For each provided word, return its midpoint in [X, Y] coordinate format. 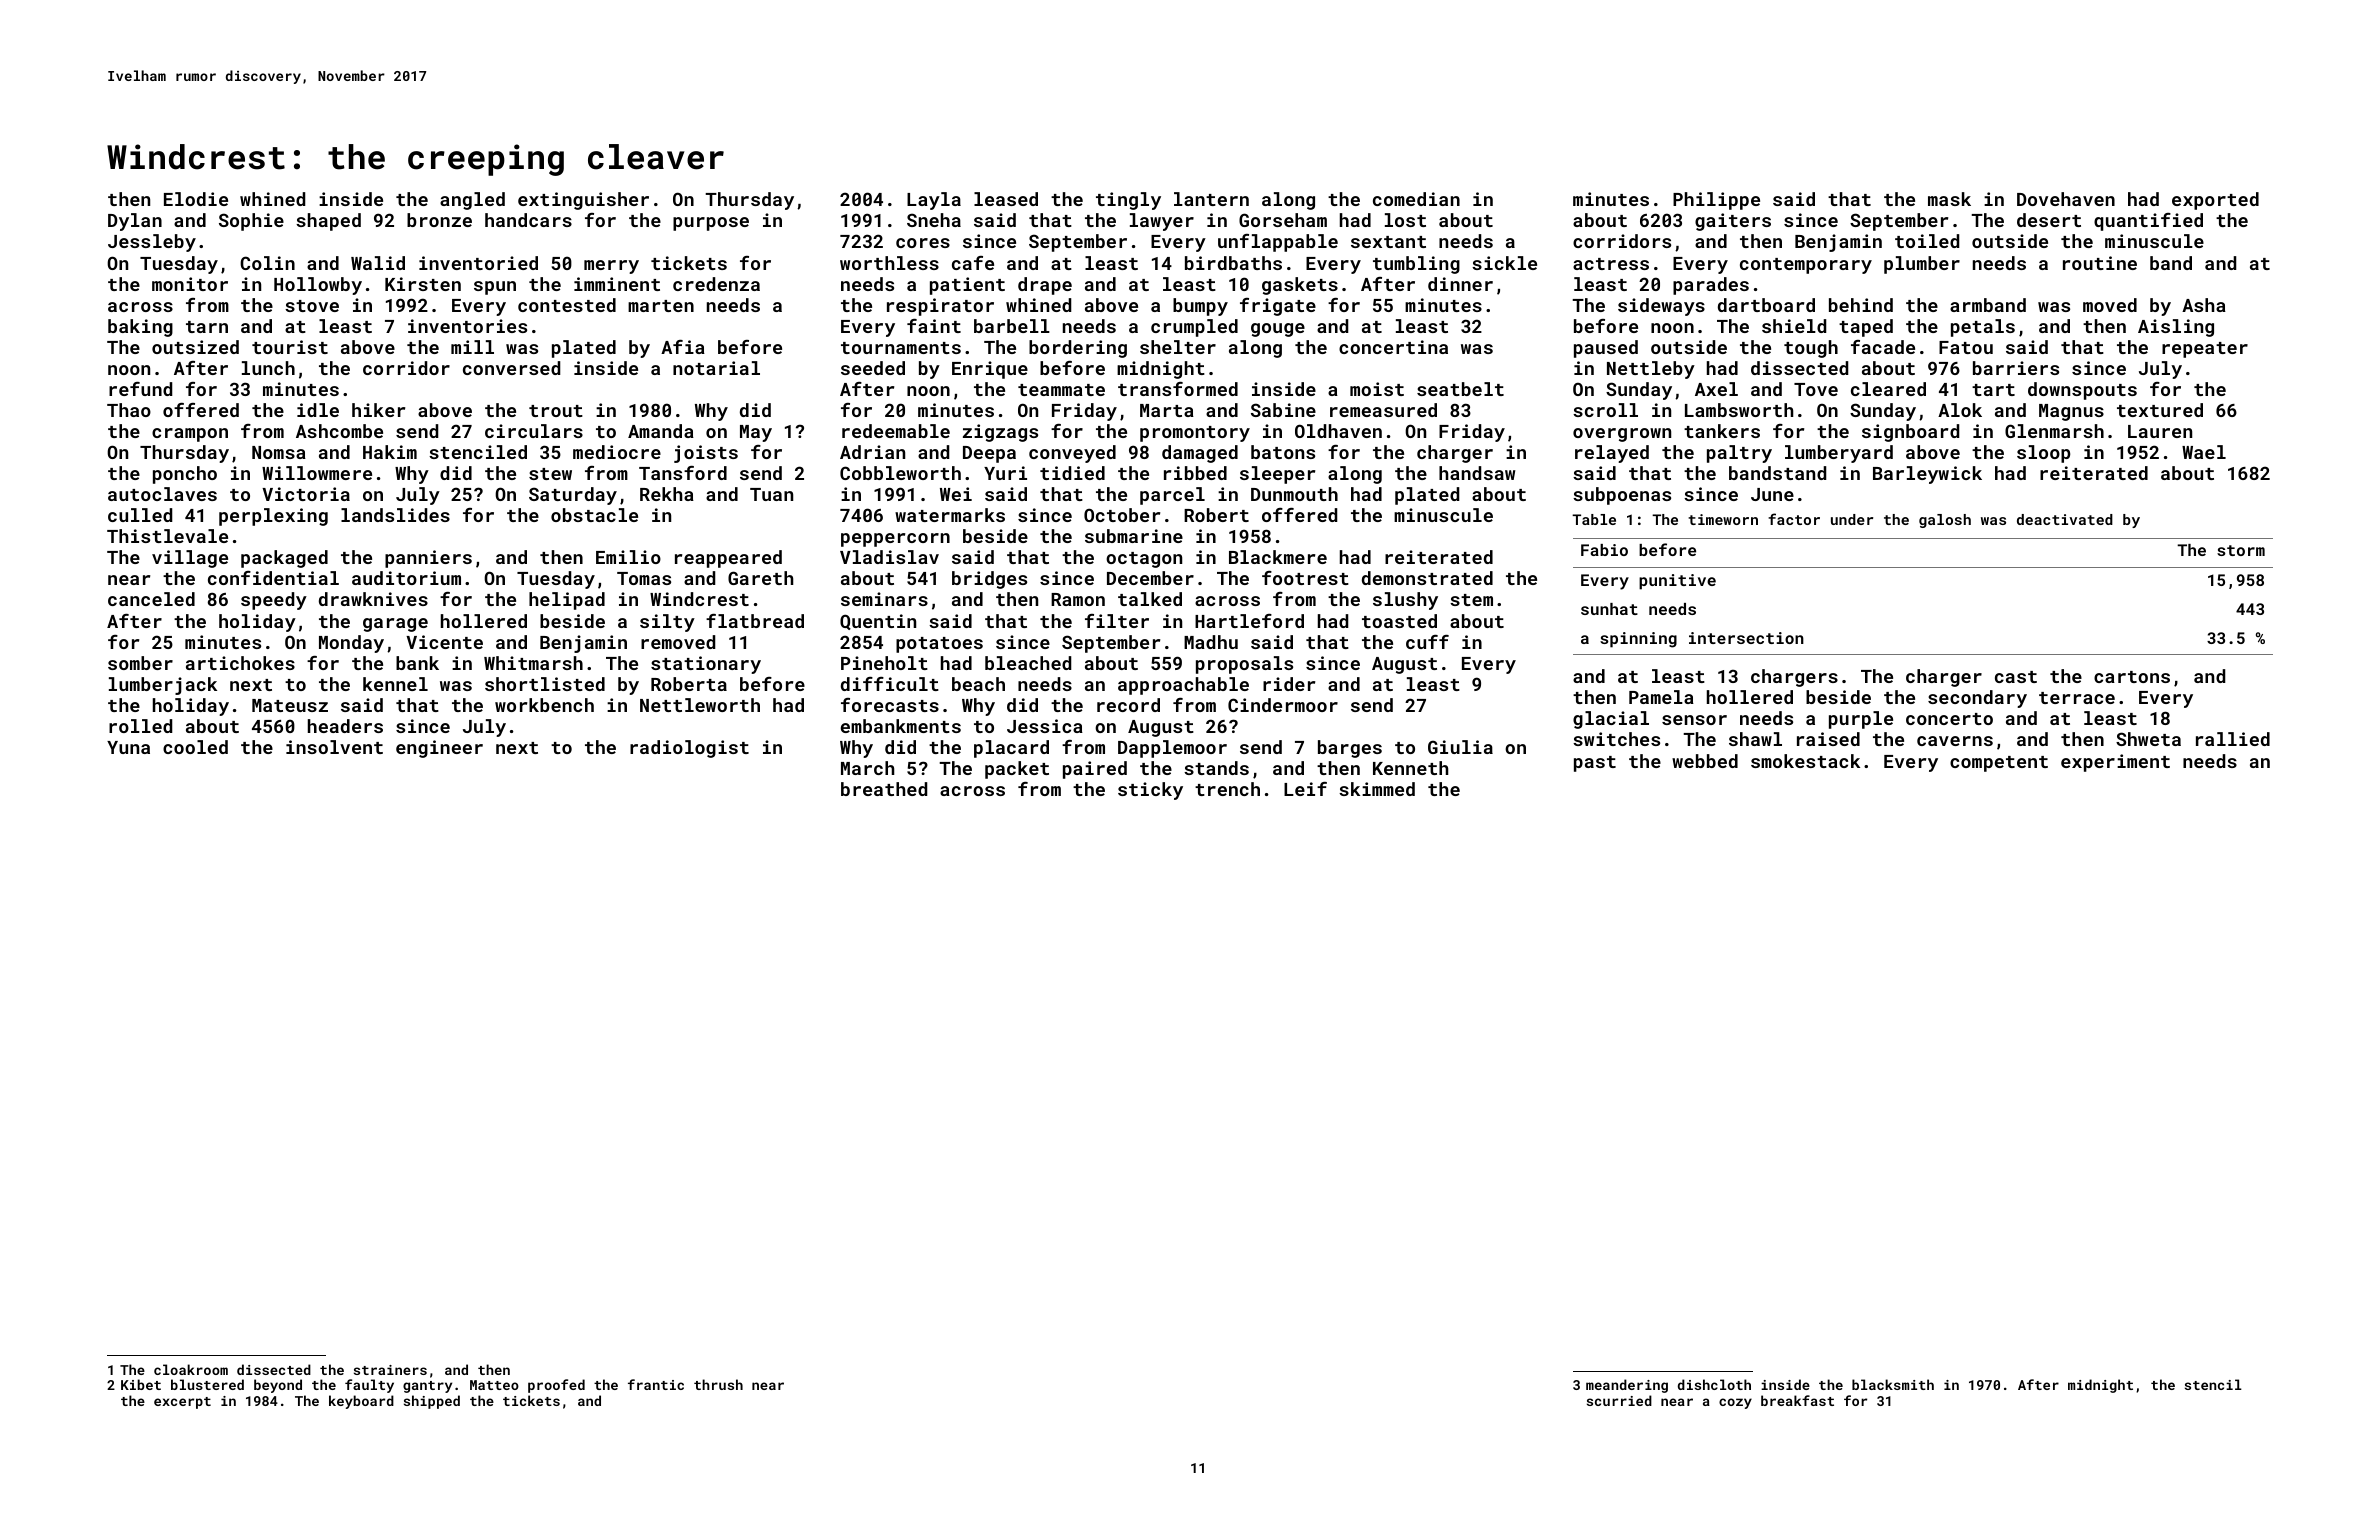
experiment [2115, 763]
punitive [1677, 582]
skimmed [1377, 789]
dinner [1460, 284]
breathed [884, 789]
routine [2100, 263]
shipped [432, 1402]
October [1122, 515]
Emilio [628, 557]
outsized [195, 347]
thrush [718, 1384]
